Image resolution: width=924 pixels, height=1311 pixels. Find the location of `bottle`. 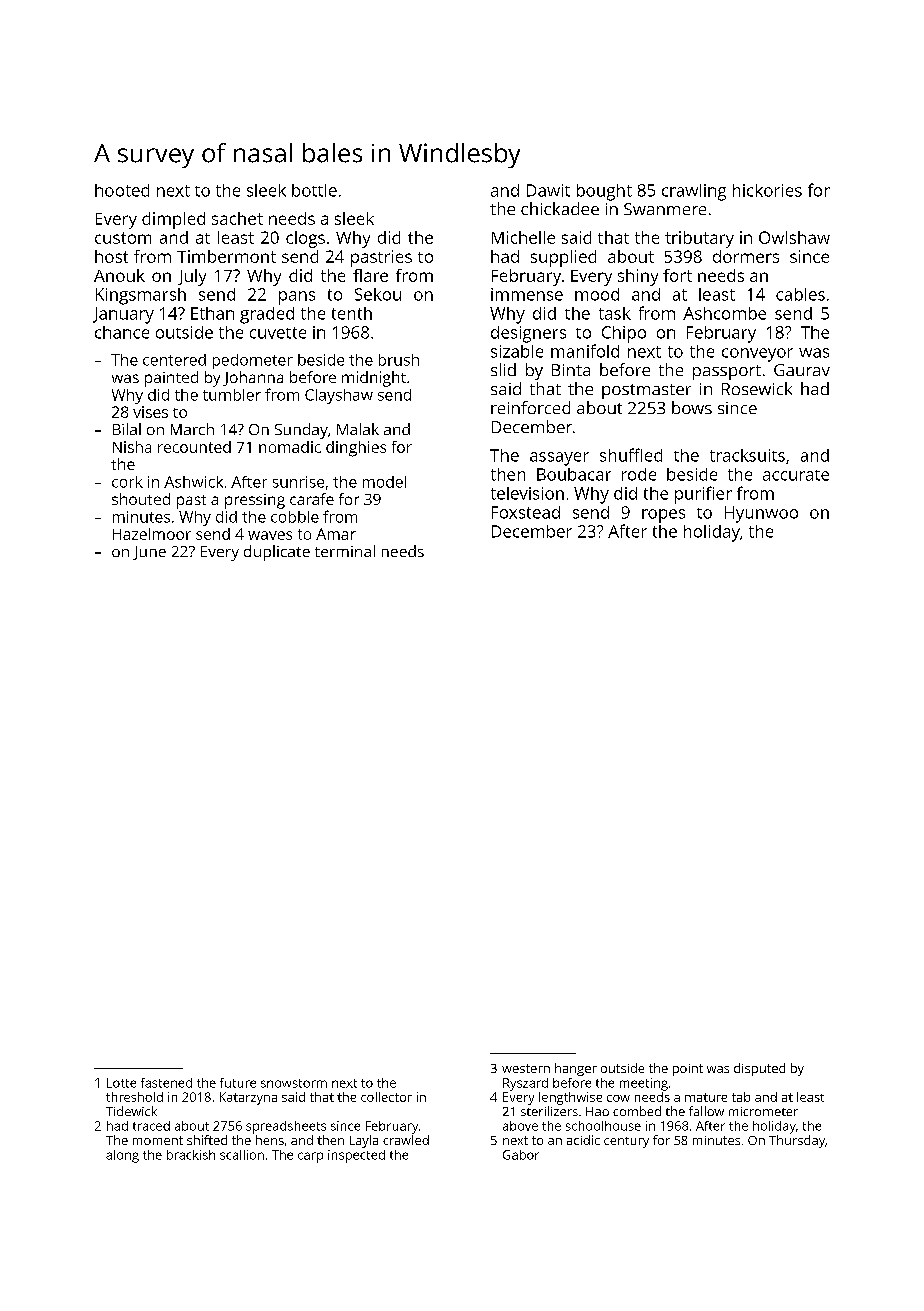

bottle is located at coordinates (314, 190).
